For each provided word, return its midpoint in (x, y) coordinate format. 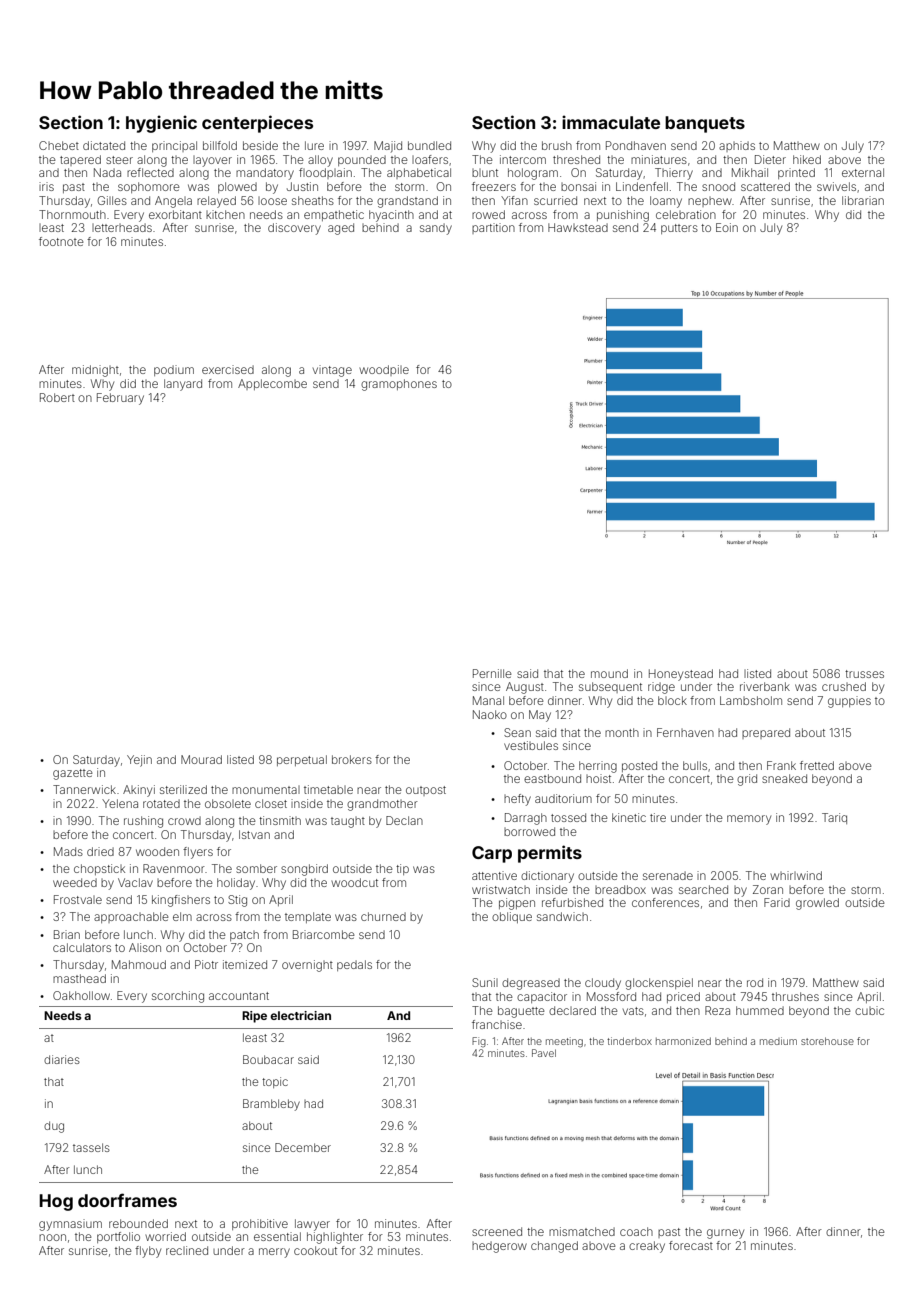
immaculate (611, 122)
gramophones (399, 385)
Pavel (544, 1053)
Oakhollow (81, 995)
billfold (220, 145)
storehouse (827, 1041)
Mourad (201, 759)
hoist (598, 778)
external (863, 172)
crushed (844, 686)
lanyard (183, 385)
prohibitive (260, 1224)
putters (679, 229)
